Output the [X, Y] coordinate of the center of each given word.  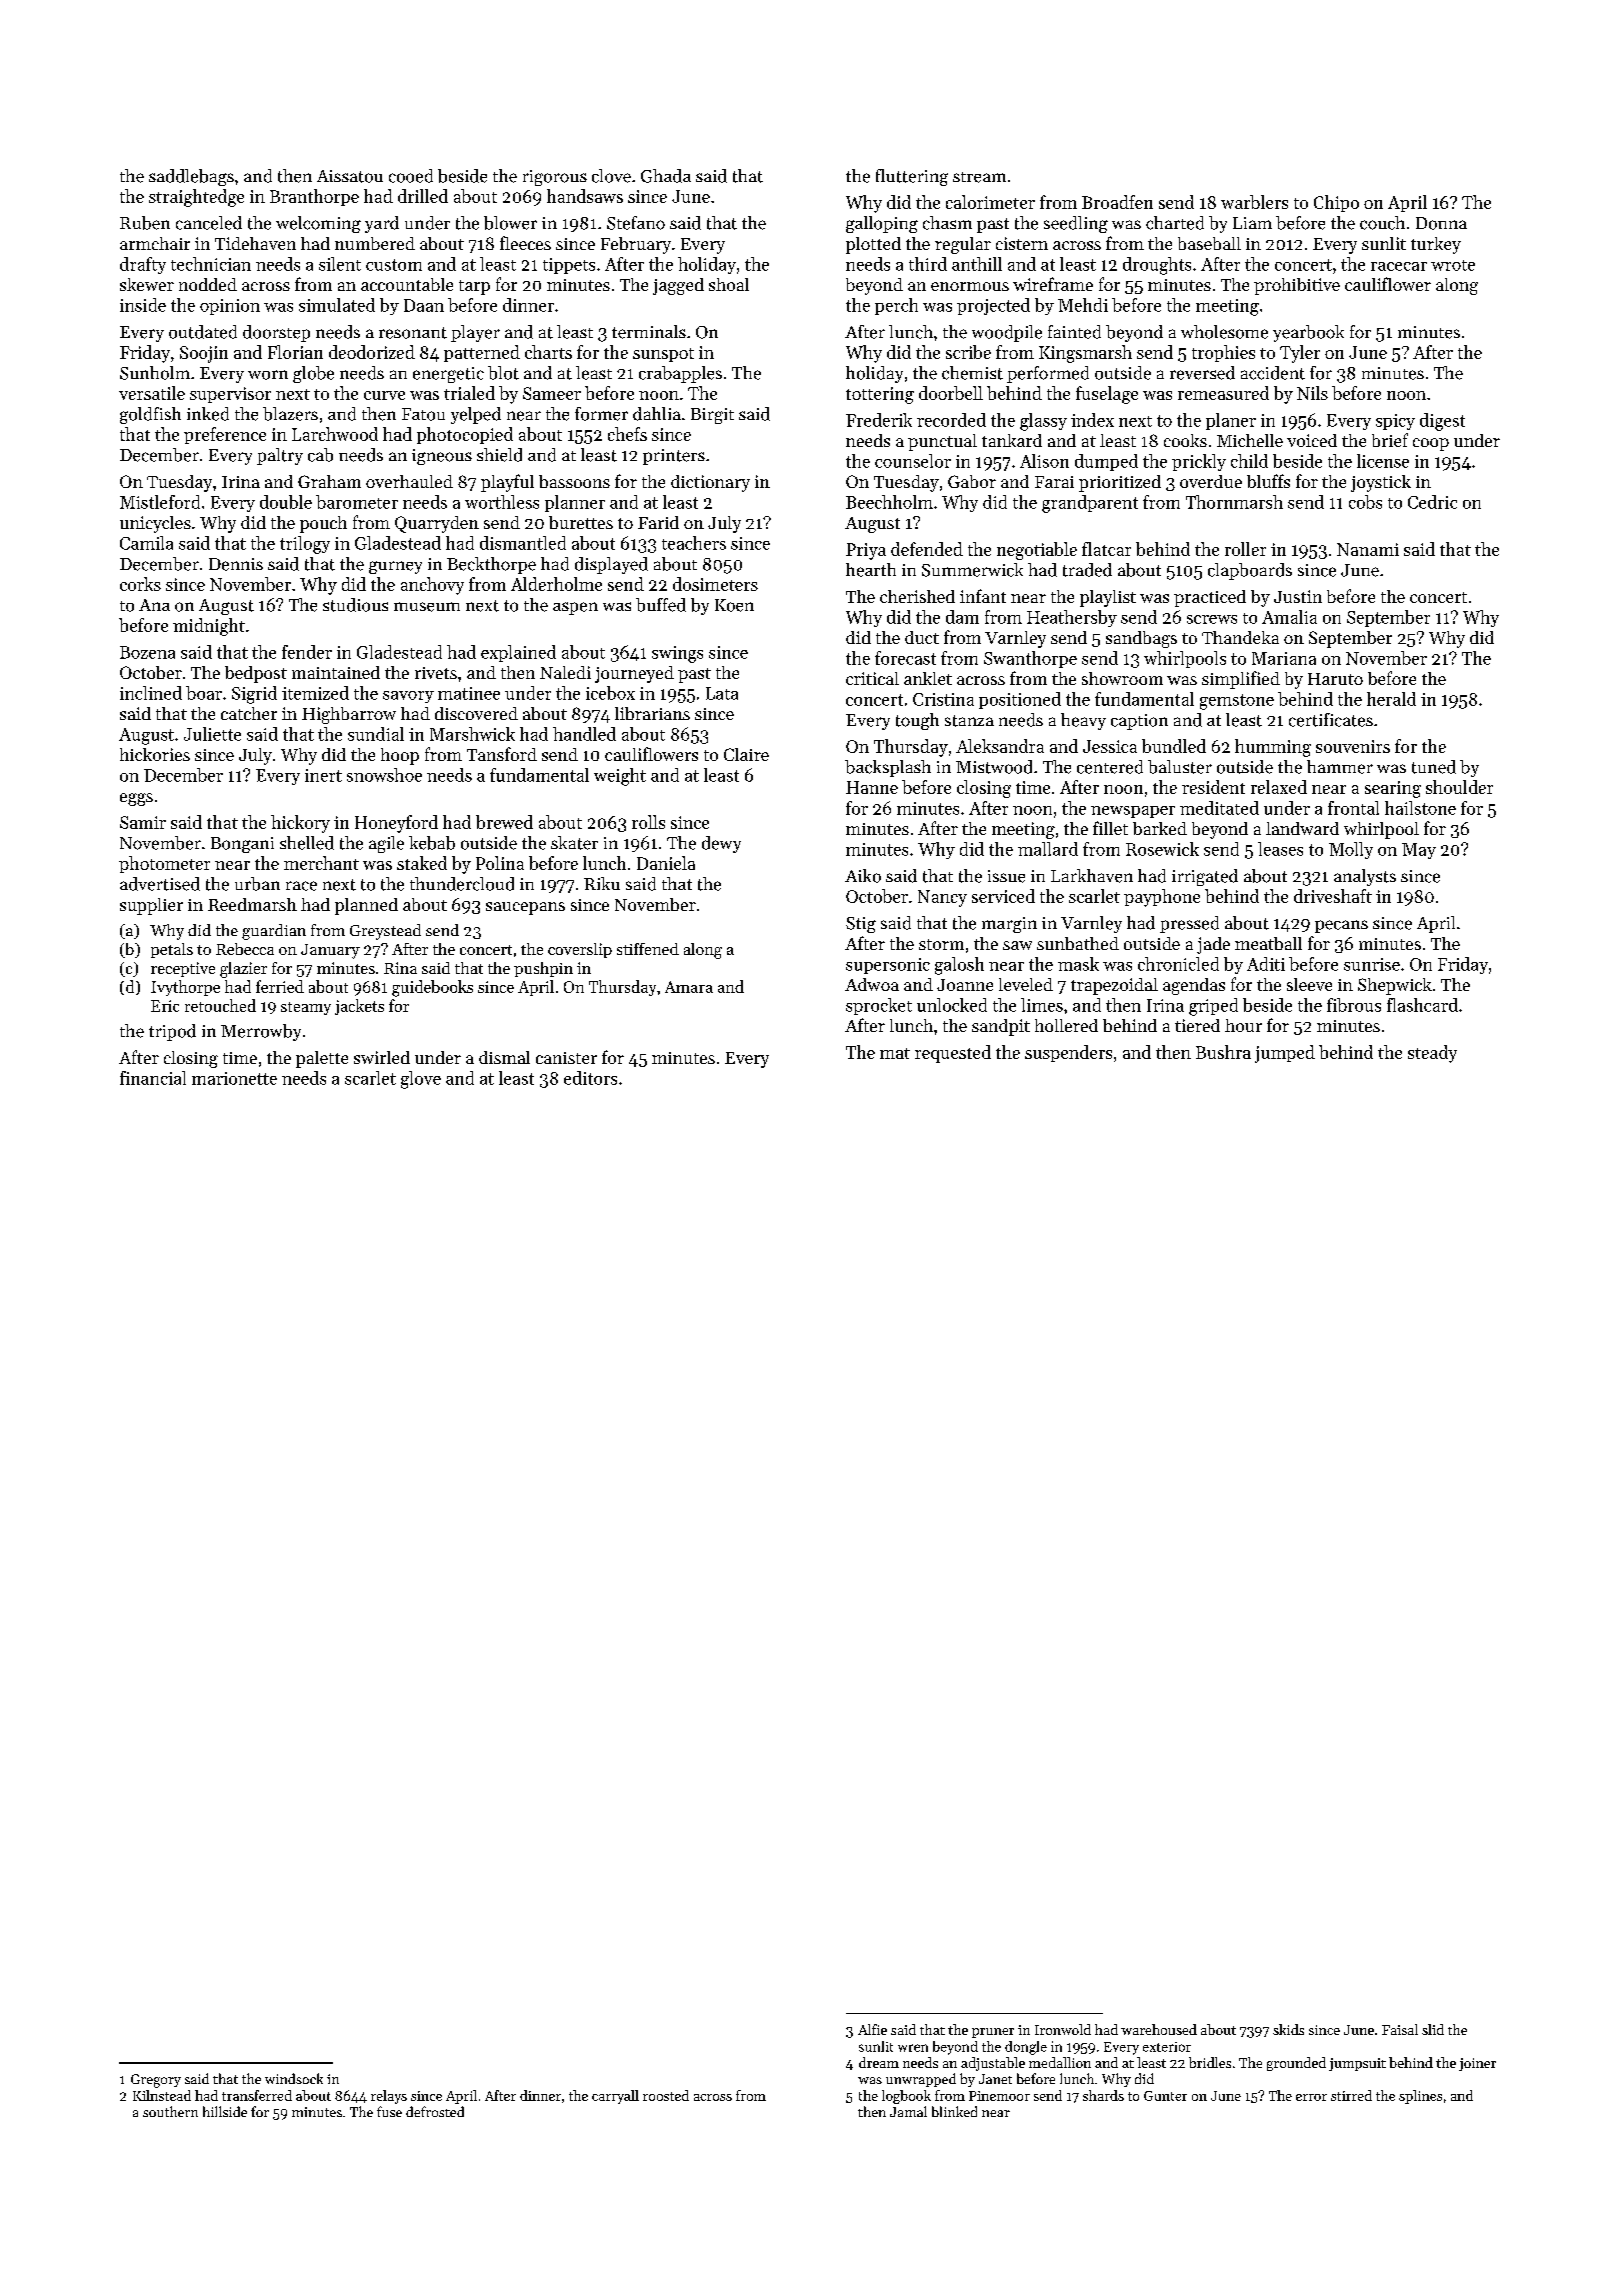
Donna [1441, 223]
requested [953, 1054]
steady [1432, 1054]
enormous [970, 286]
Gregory [156, 2081]
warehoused [1159, 2029]
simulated [337, 305]
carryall [615, 2097]
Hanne [872, 787]
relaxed [1279, 787]
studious [355, 605]
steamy [306, 1008]
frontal [1353, 808]
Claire [746, 754]
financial [153, 1078]
